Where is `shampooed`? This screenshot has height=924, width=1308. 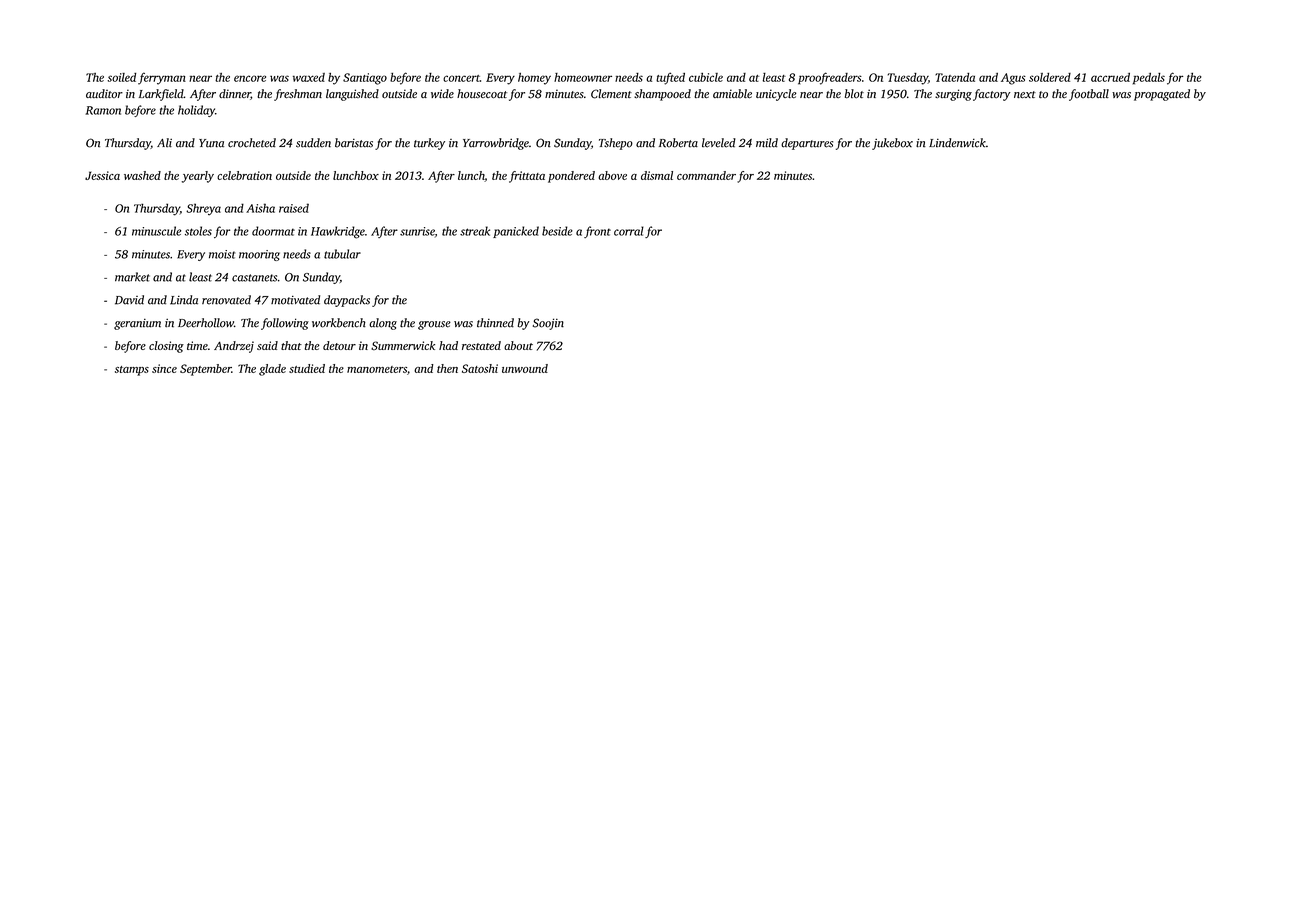
shampooed is located at coordinates (662, 95).
